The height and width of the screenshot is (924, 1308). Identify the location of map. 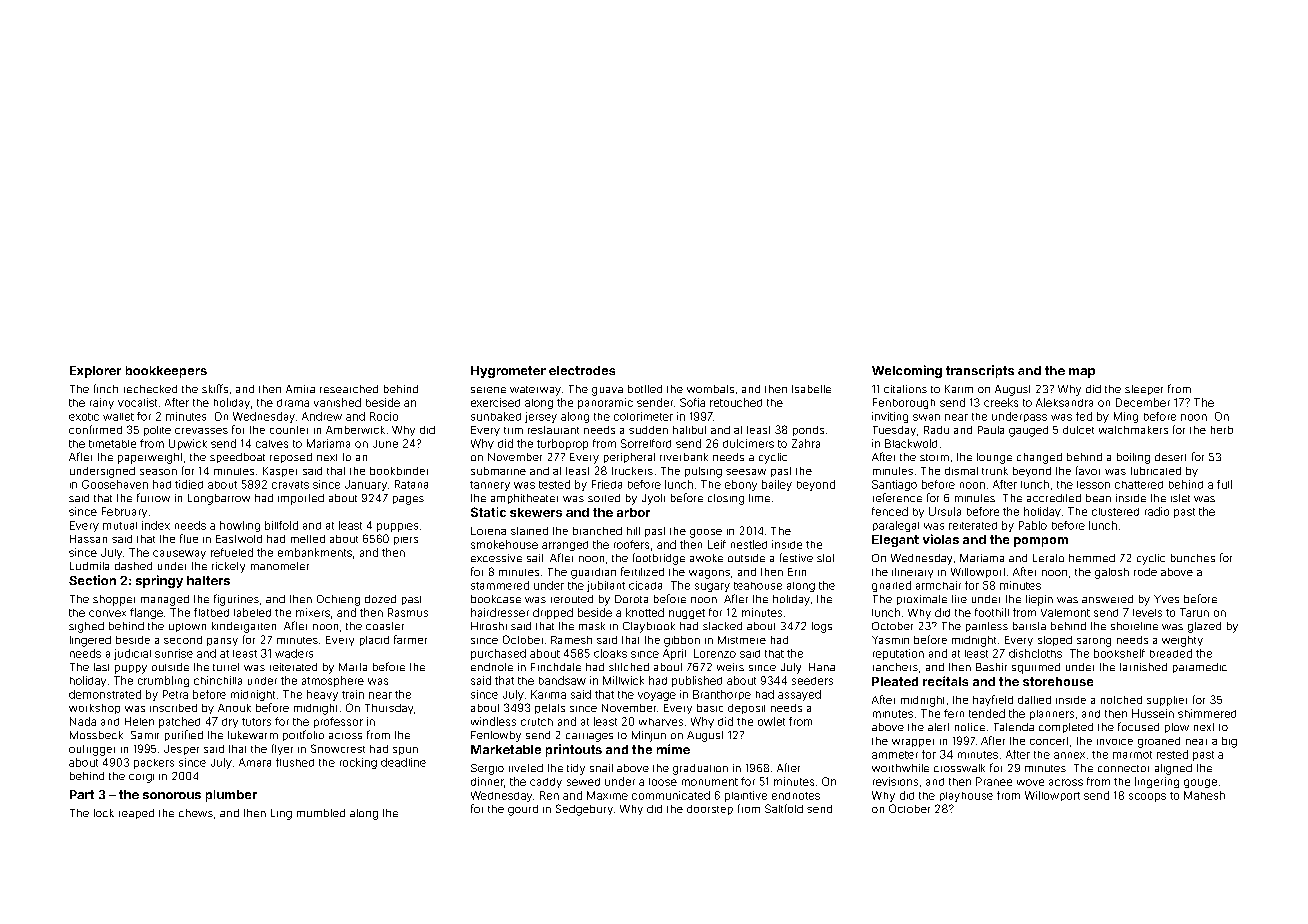
(1082, 373).
